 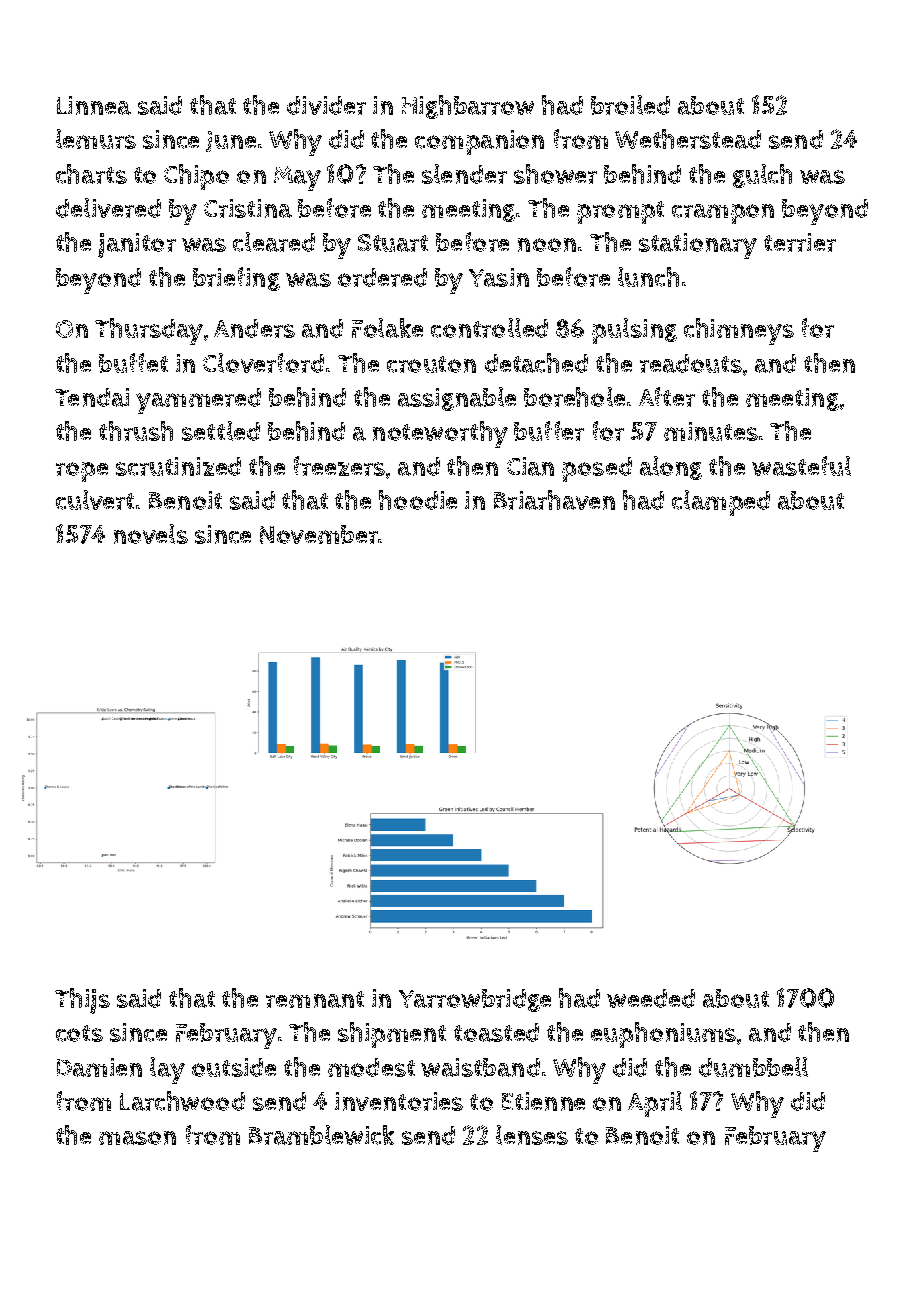 I want to click on clamped, so click(x=721, y=503).
